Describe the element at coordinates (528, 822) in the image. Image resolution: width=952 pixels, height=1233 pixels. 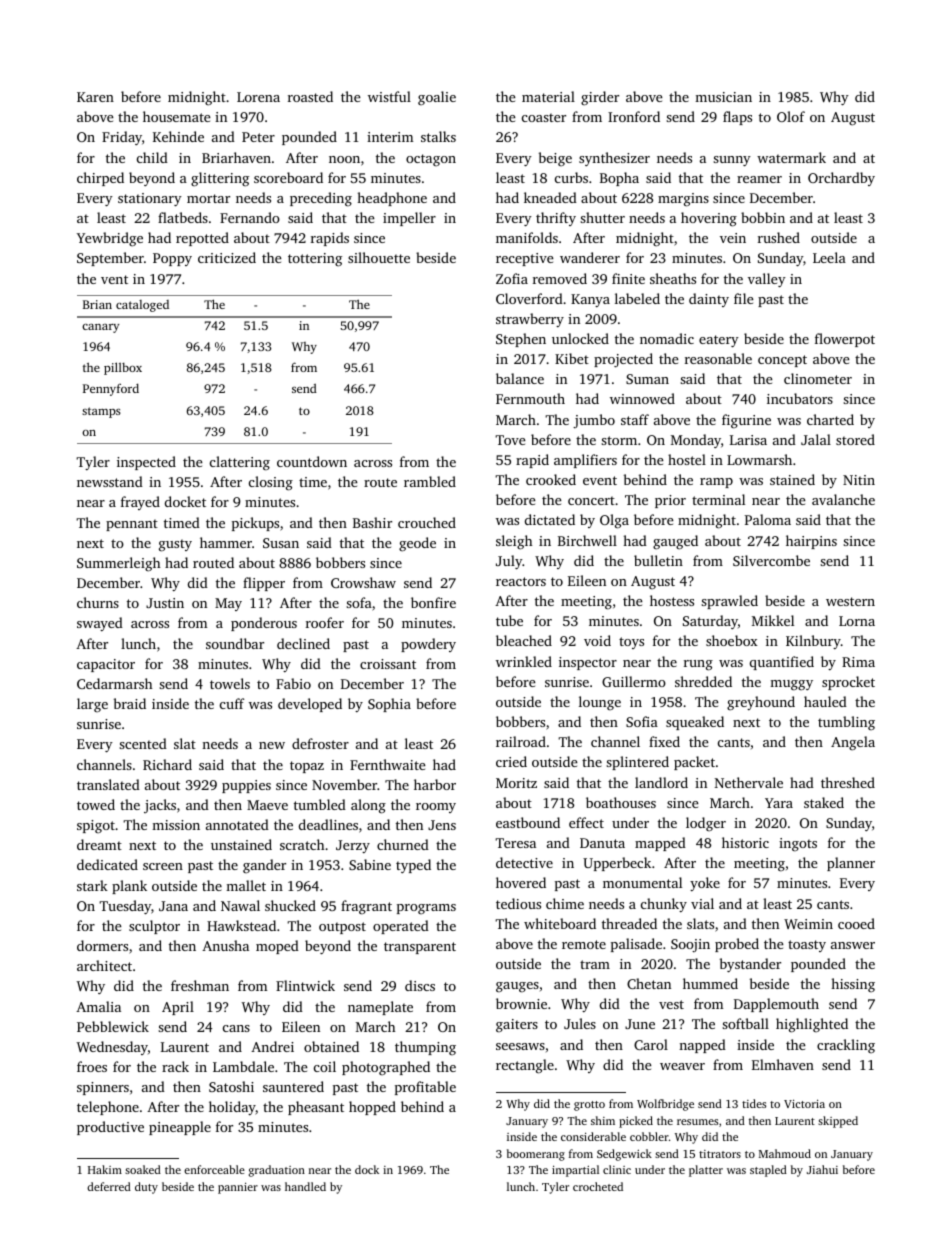
I see `eastbound` at that location.
